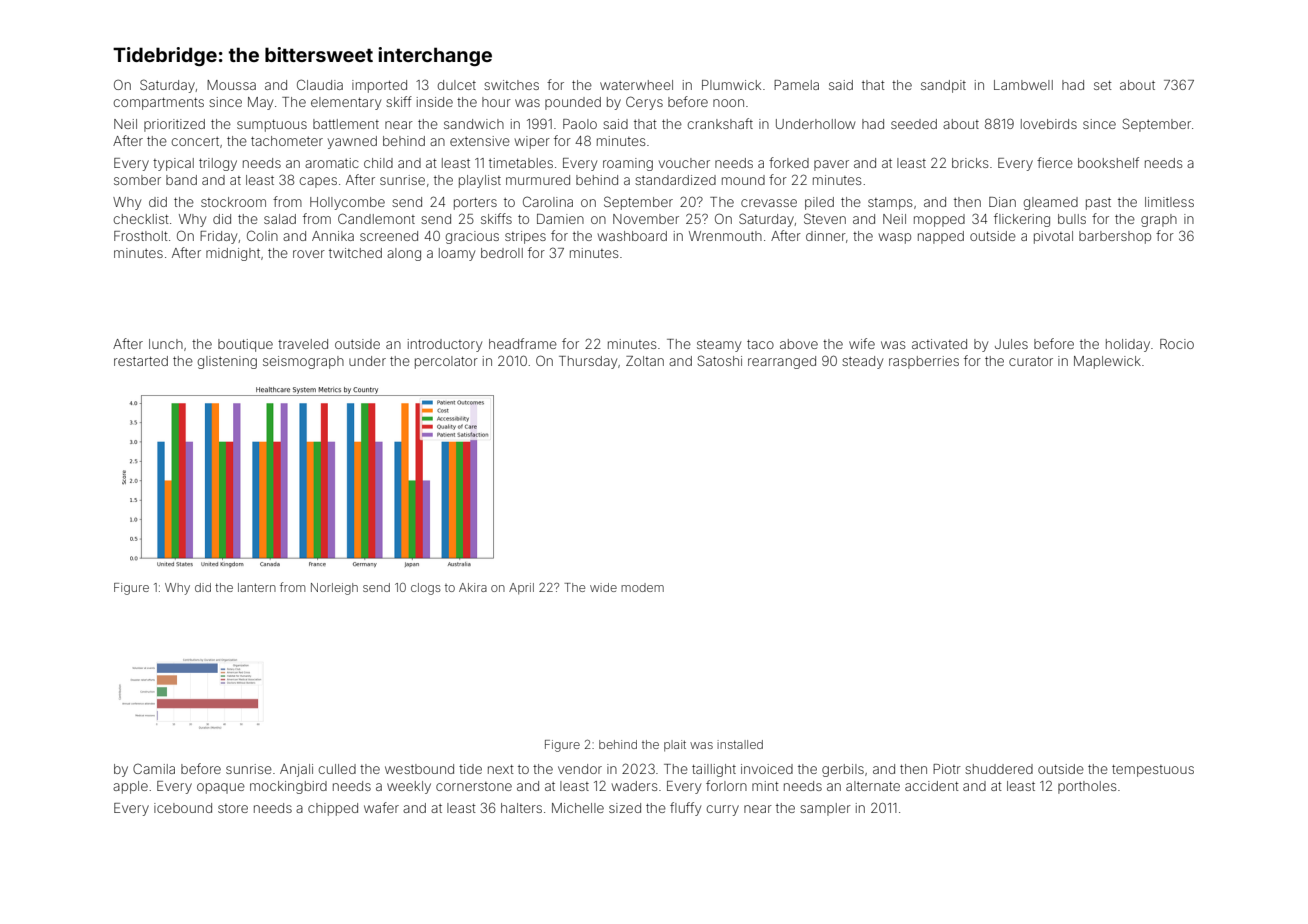 The image size is (1308, 924). I want to click on activated, so click(939, 344).
